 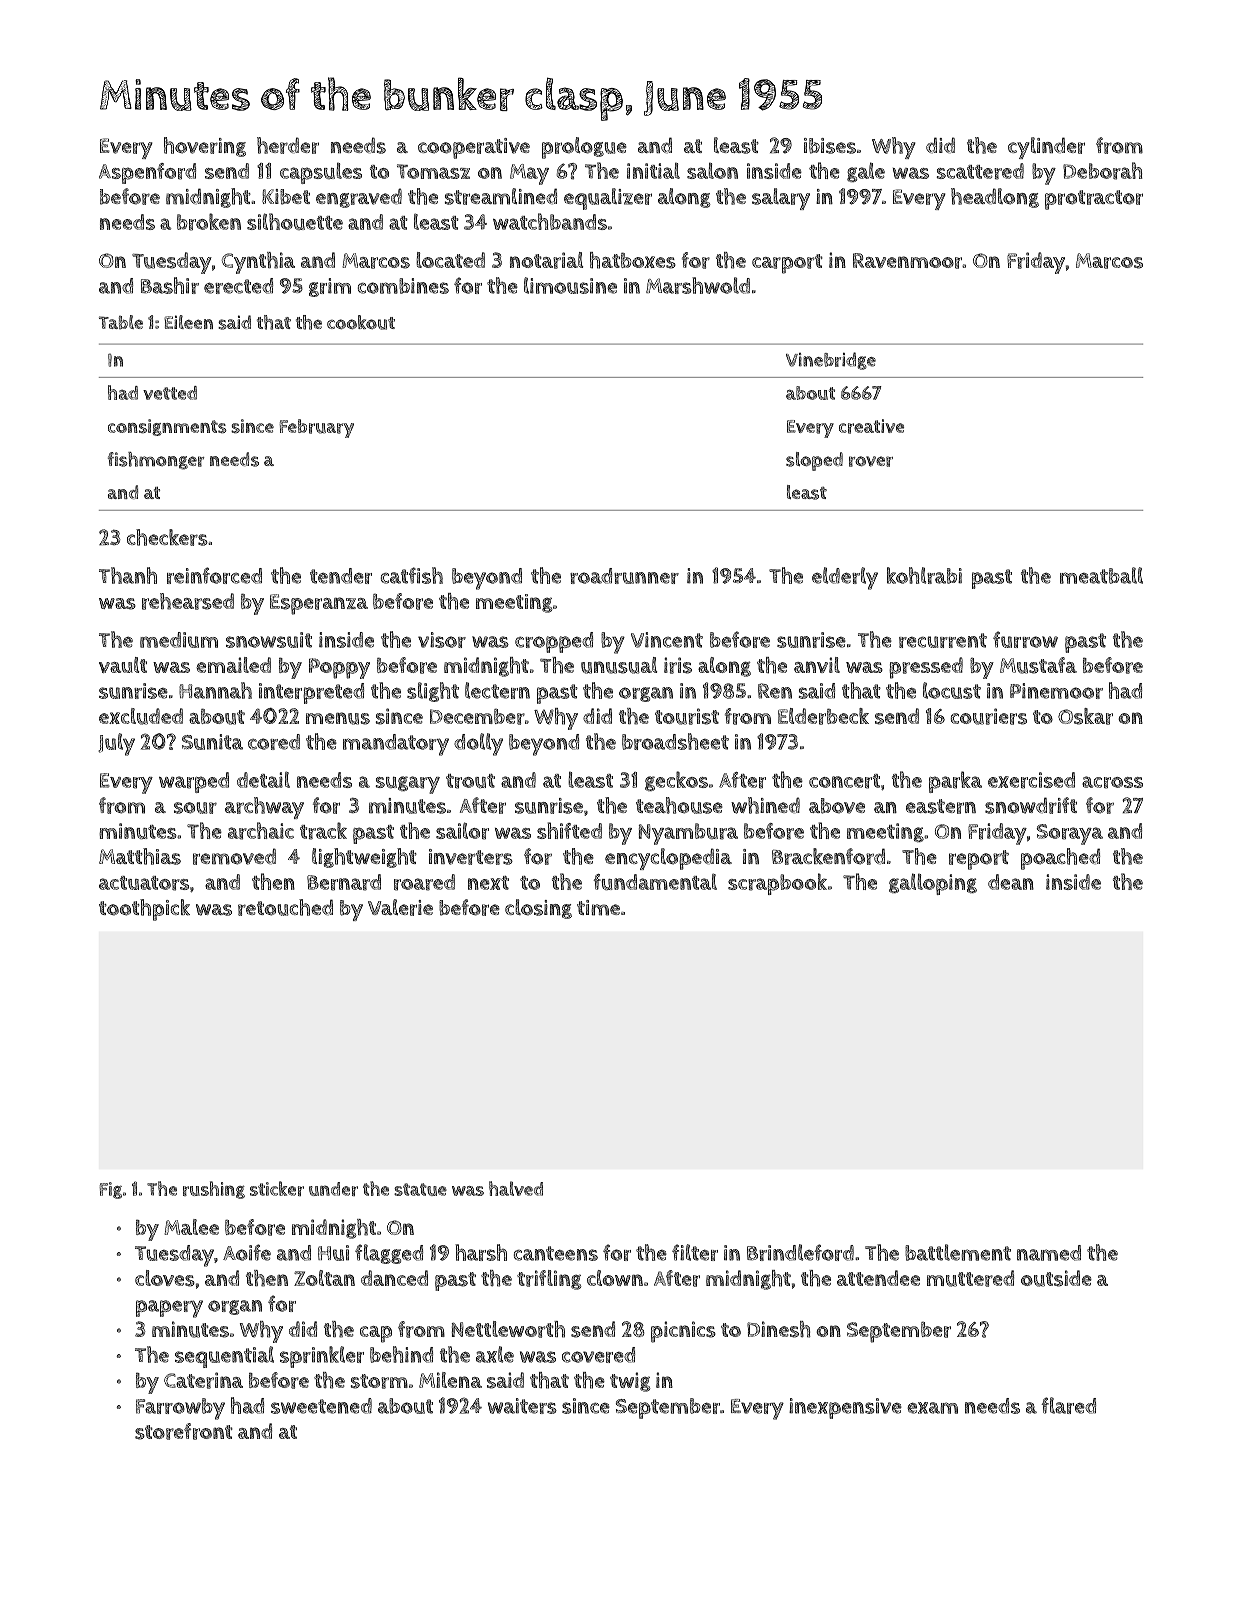 I want to click on herder, so click(x=288, y=145).
